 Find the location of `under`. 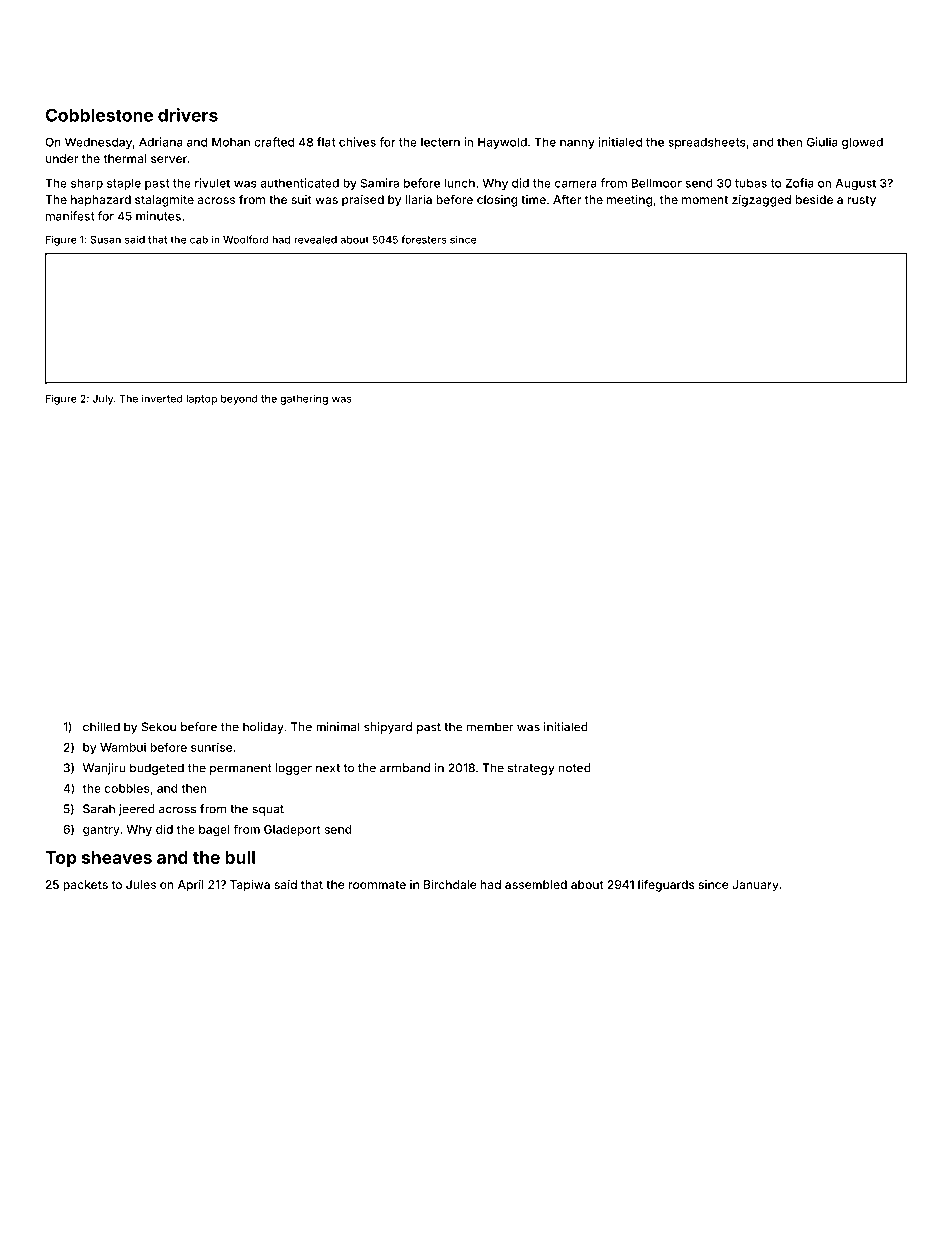

under is located at coordinates (62, 158).
